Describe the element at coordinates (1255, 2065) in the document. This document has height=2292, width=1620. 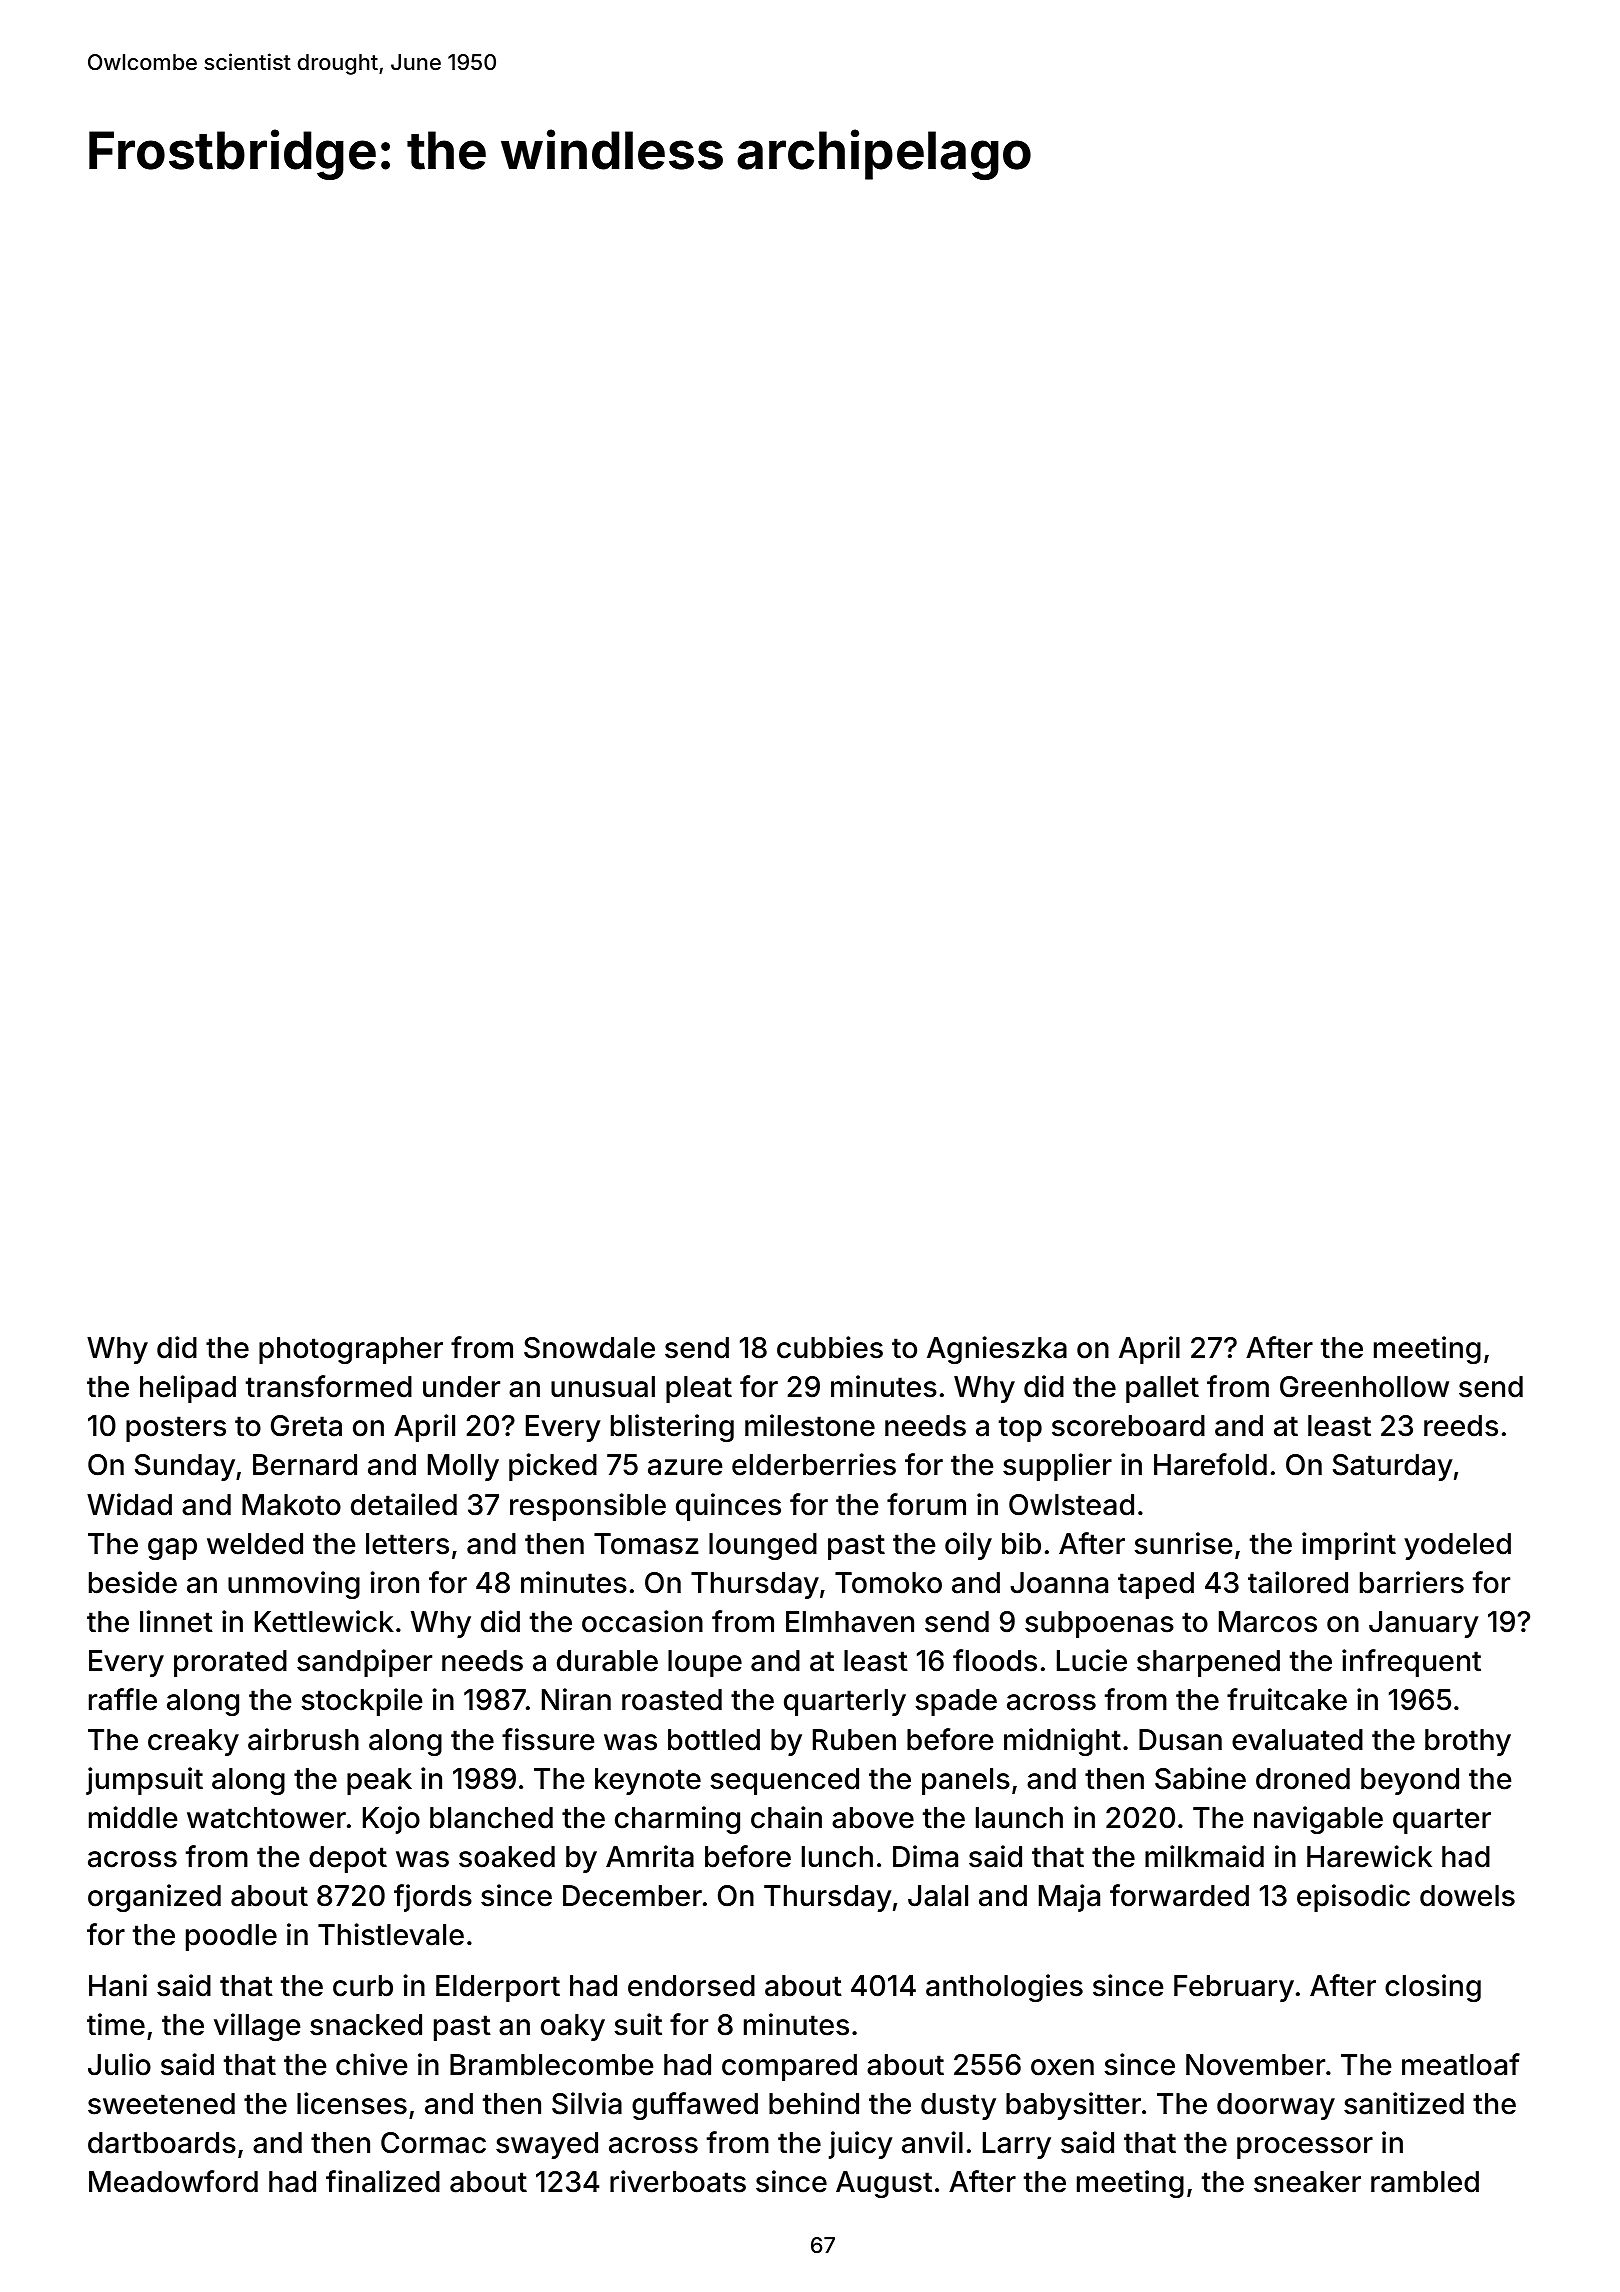
I see `November` at that location.
